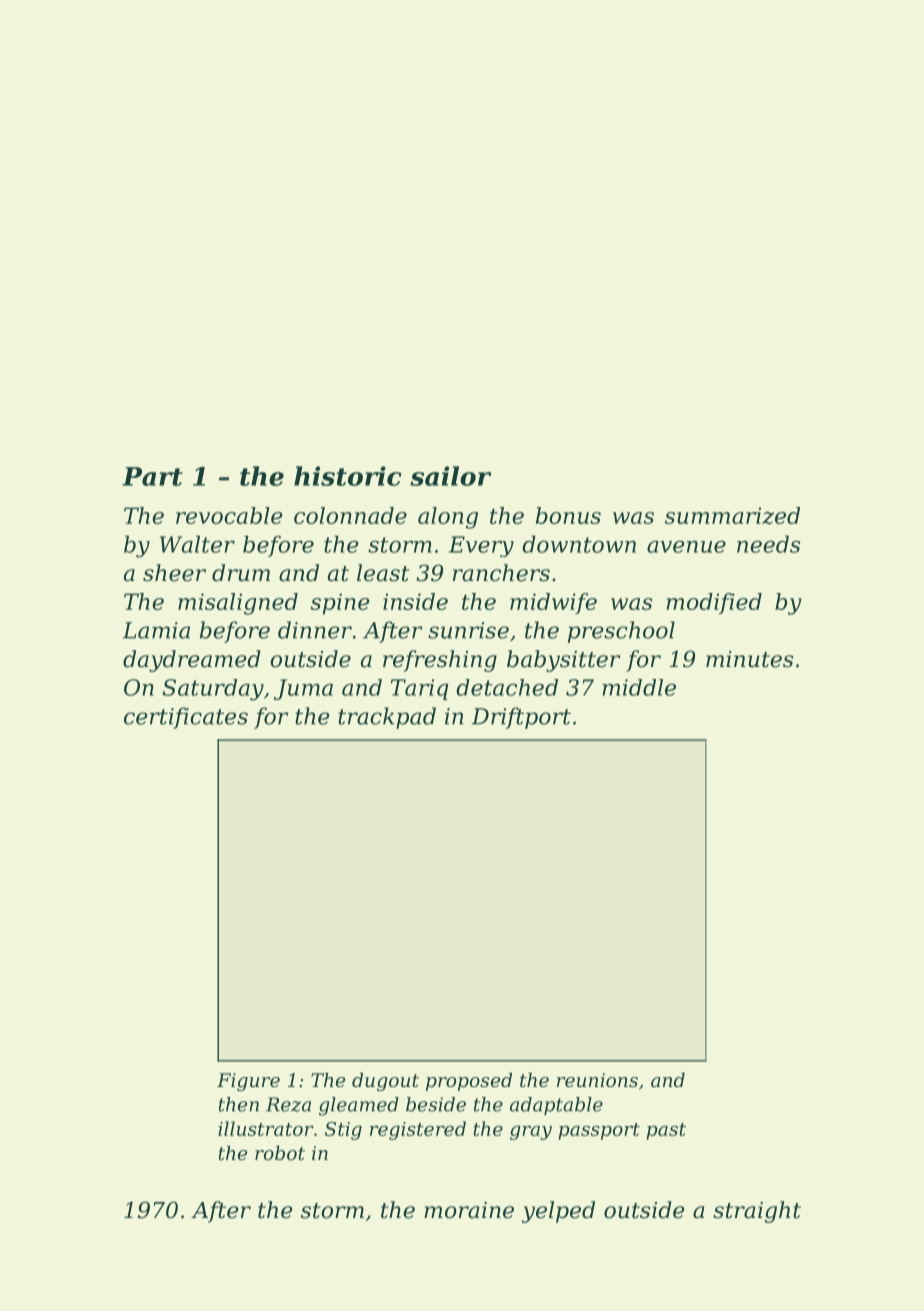 The image size is (924, 1311). Describe the element at coordinates (568, 515) in the document. I see `bonus` at that location.
